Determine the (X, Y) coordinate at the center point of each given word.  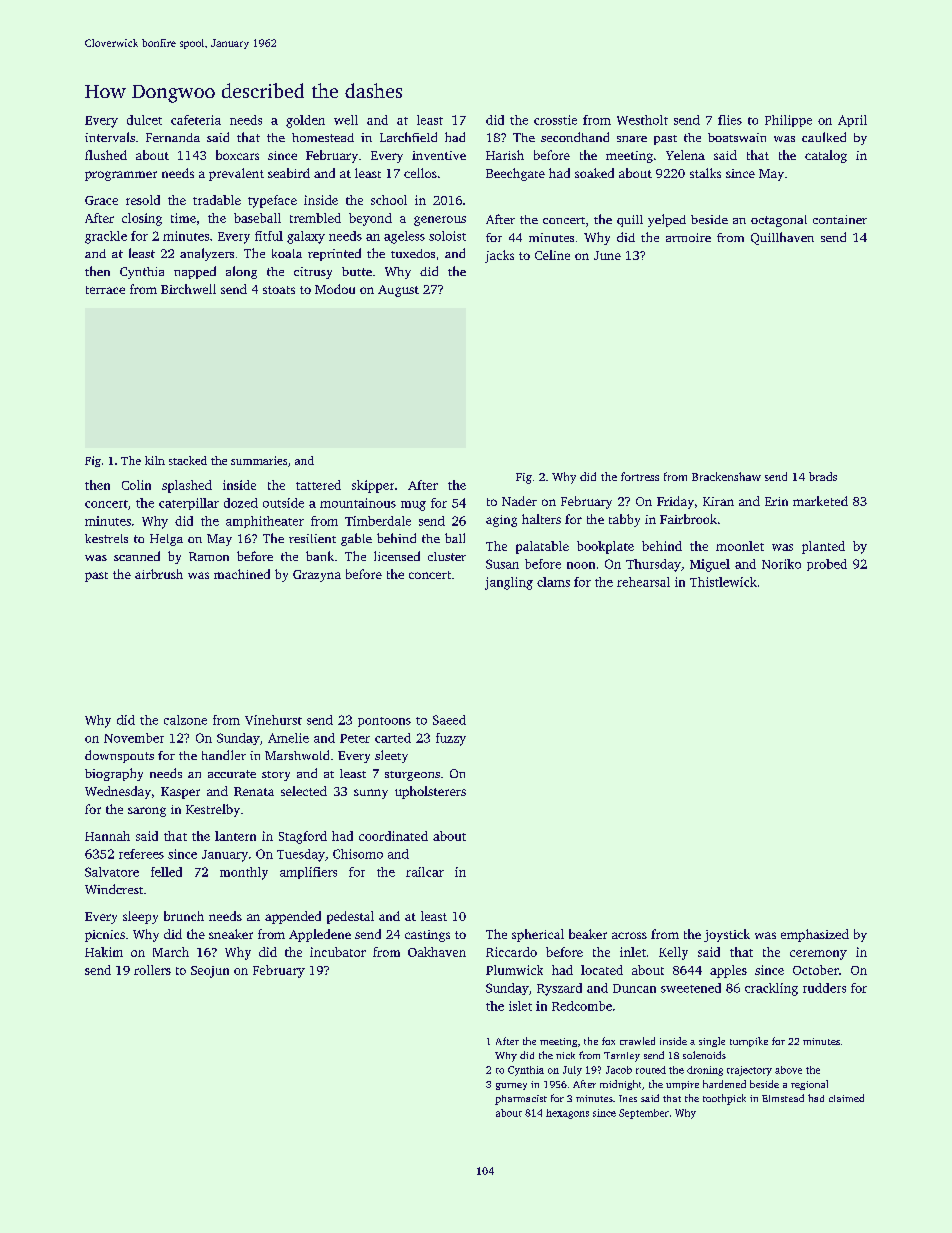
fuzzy (451, 739)
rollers (152, 970)
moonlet (740, 546)
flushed (106, 155)
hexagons (567, 1114)
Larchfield (408, 137)
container (840, 219)
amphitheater (265, 522)
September (644, 1114)
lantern (235, 836)
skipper (373, 486)
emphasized (815, 935)
